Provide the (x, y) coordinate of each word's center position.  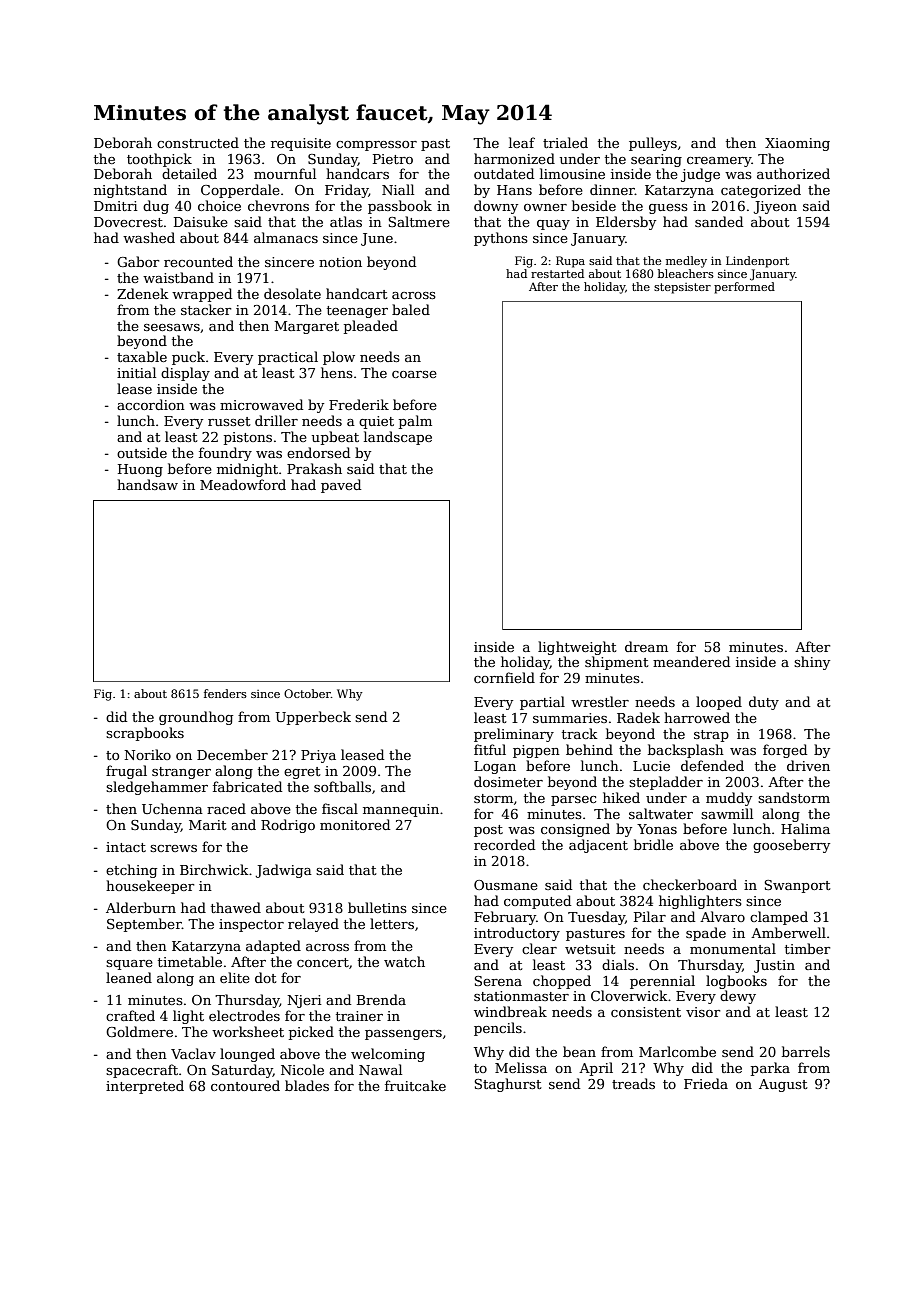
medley (686, 262)
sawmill (727, 813)
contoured (245, 1085)
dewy (738, 997)
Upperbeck (313, 718)
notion (340, 262)
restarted (557, 273)
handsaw (147, 484)
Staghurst (508, 1085)
